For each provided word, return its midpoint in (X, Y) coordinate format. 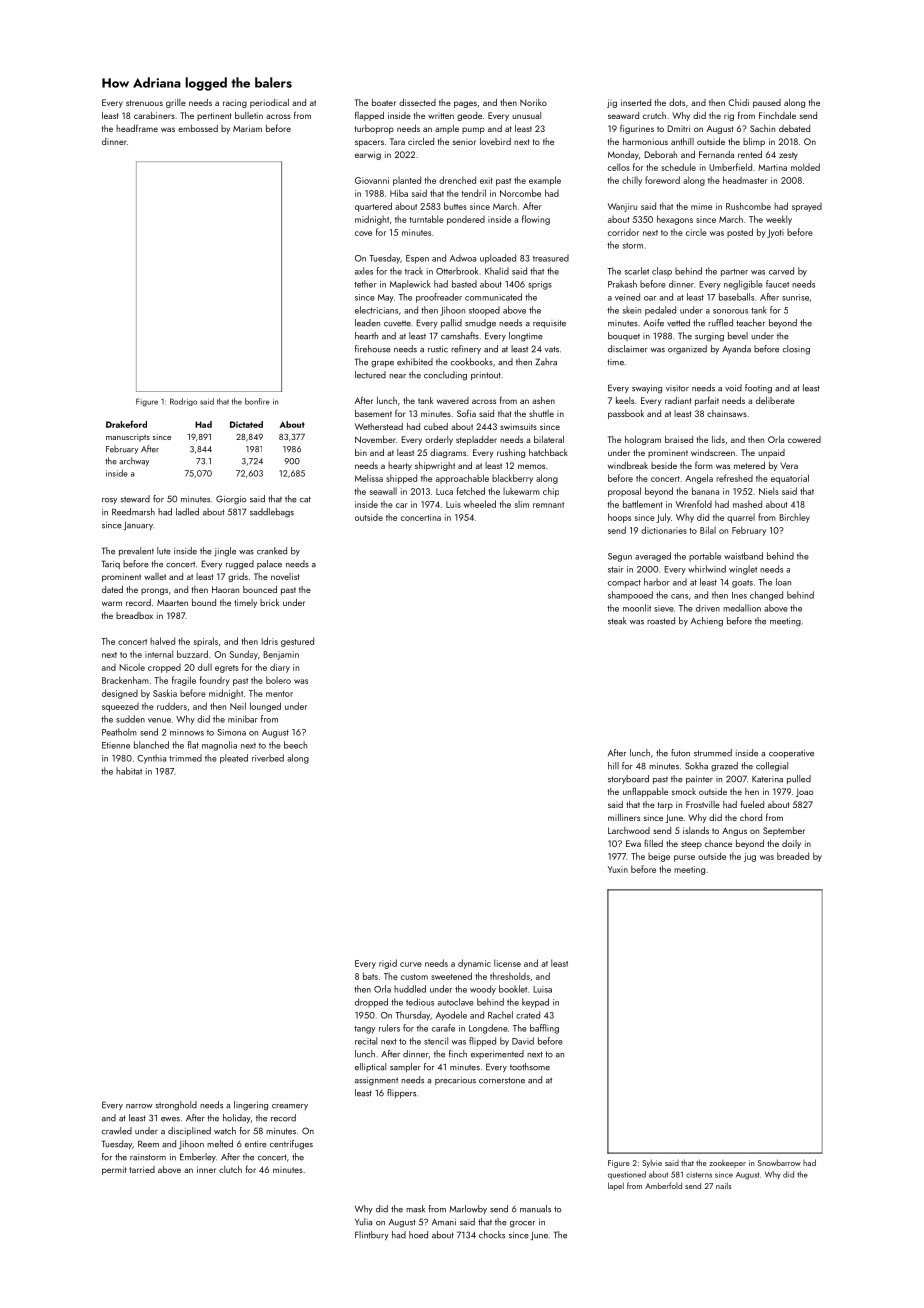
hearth (366, 336)
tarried (142, 1169)
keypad (535, 1003)
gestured (297, 642)
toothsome (530, 1067)
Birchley (794, 518)
